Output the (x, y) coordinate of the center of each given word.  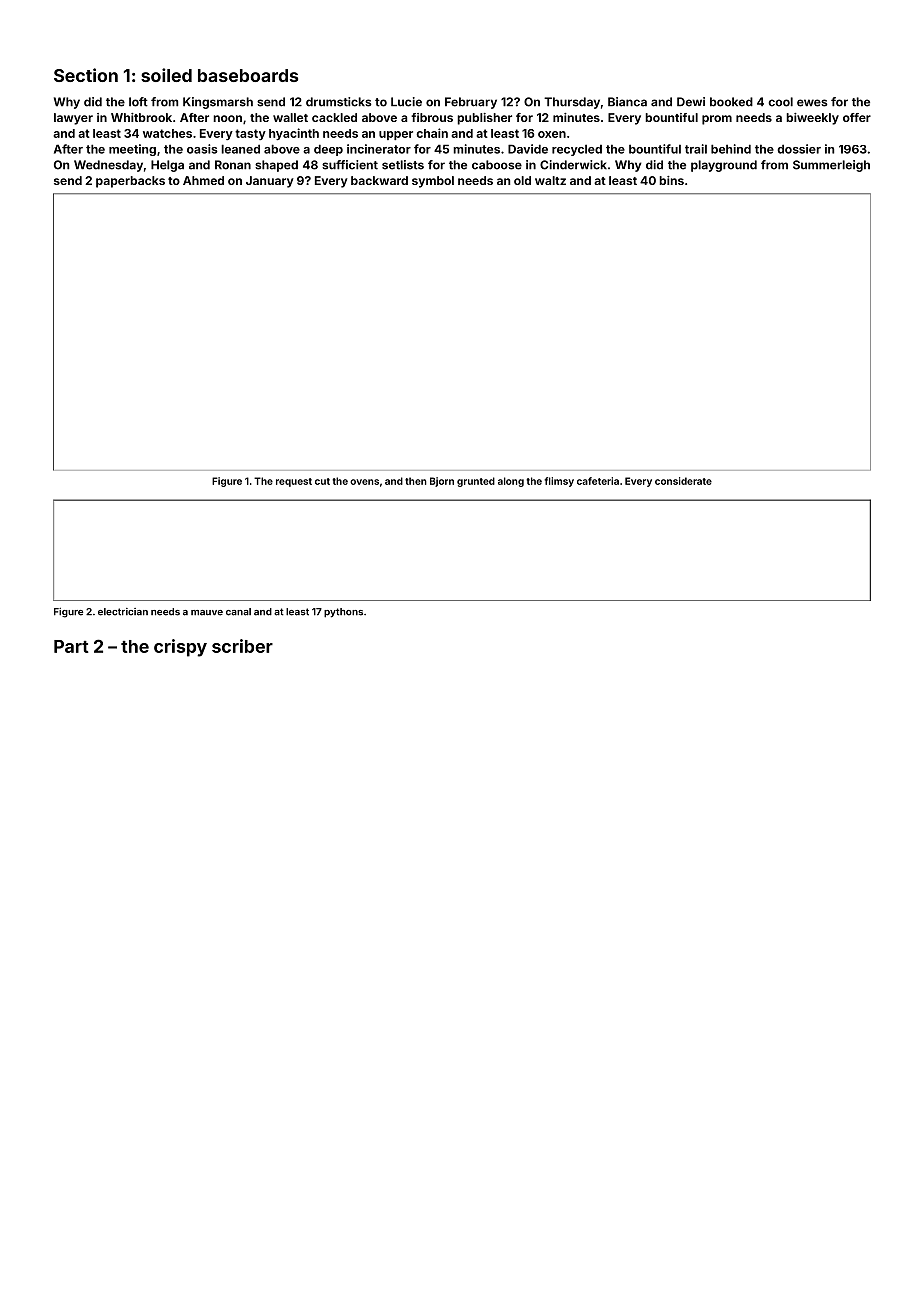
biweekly (812, 119)
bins (671, 180)
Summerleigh (831, 166)
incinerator (379, 149)
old (522, 180)
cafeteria (598, 481)
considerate (683, 481)
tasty (250, 134)
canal (238, 612)
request (294, 482)
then (416, 481)
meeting (132, 150)
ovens (364, 482)
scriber (242, 646)
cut (322, 481)
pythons (343, 613)
